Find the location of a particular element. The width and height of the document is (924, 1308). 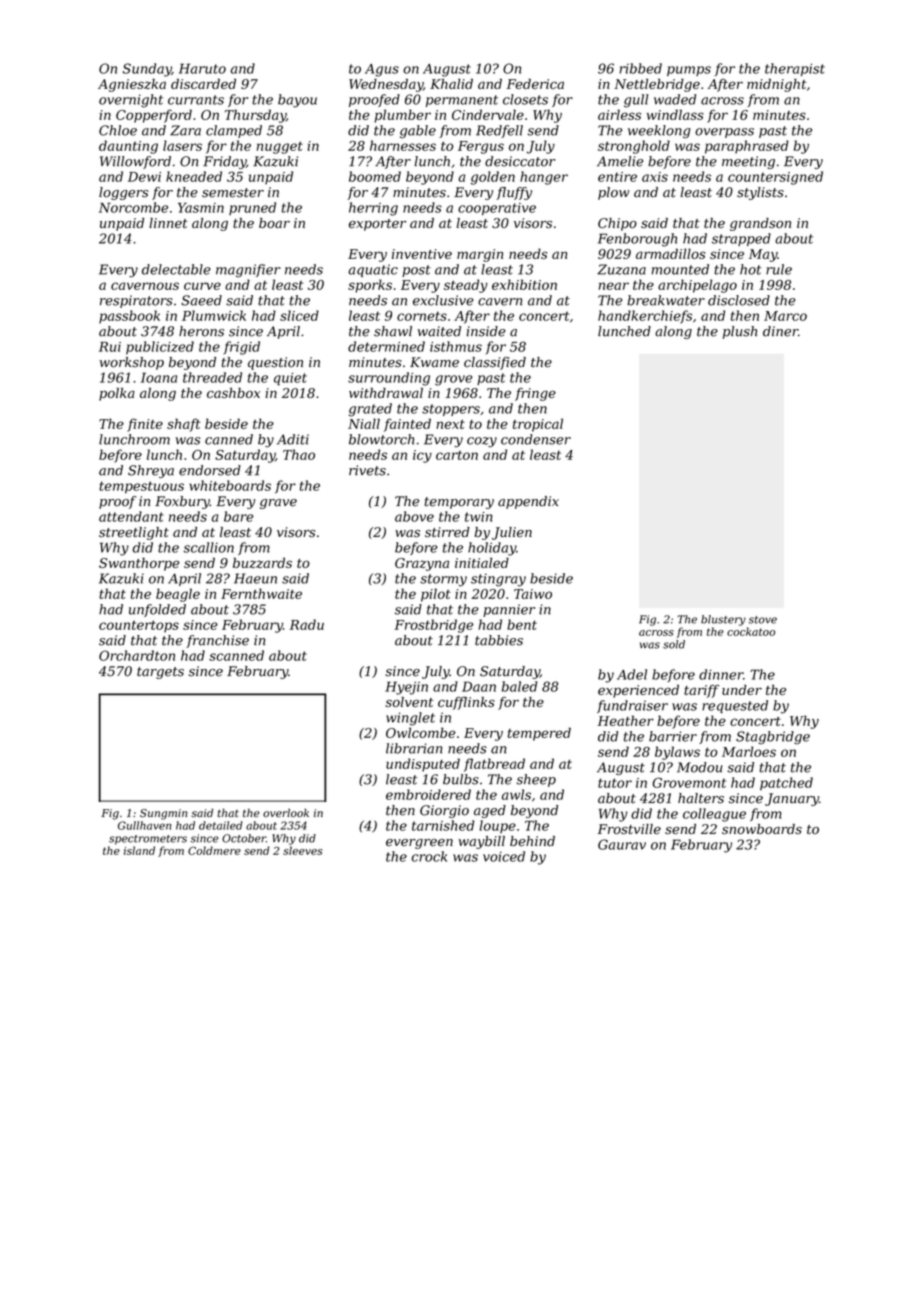

plumber is located at coordinates (403, 116).
